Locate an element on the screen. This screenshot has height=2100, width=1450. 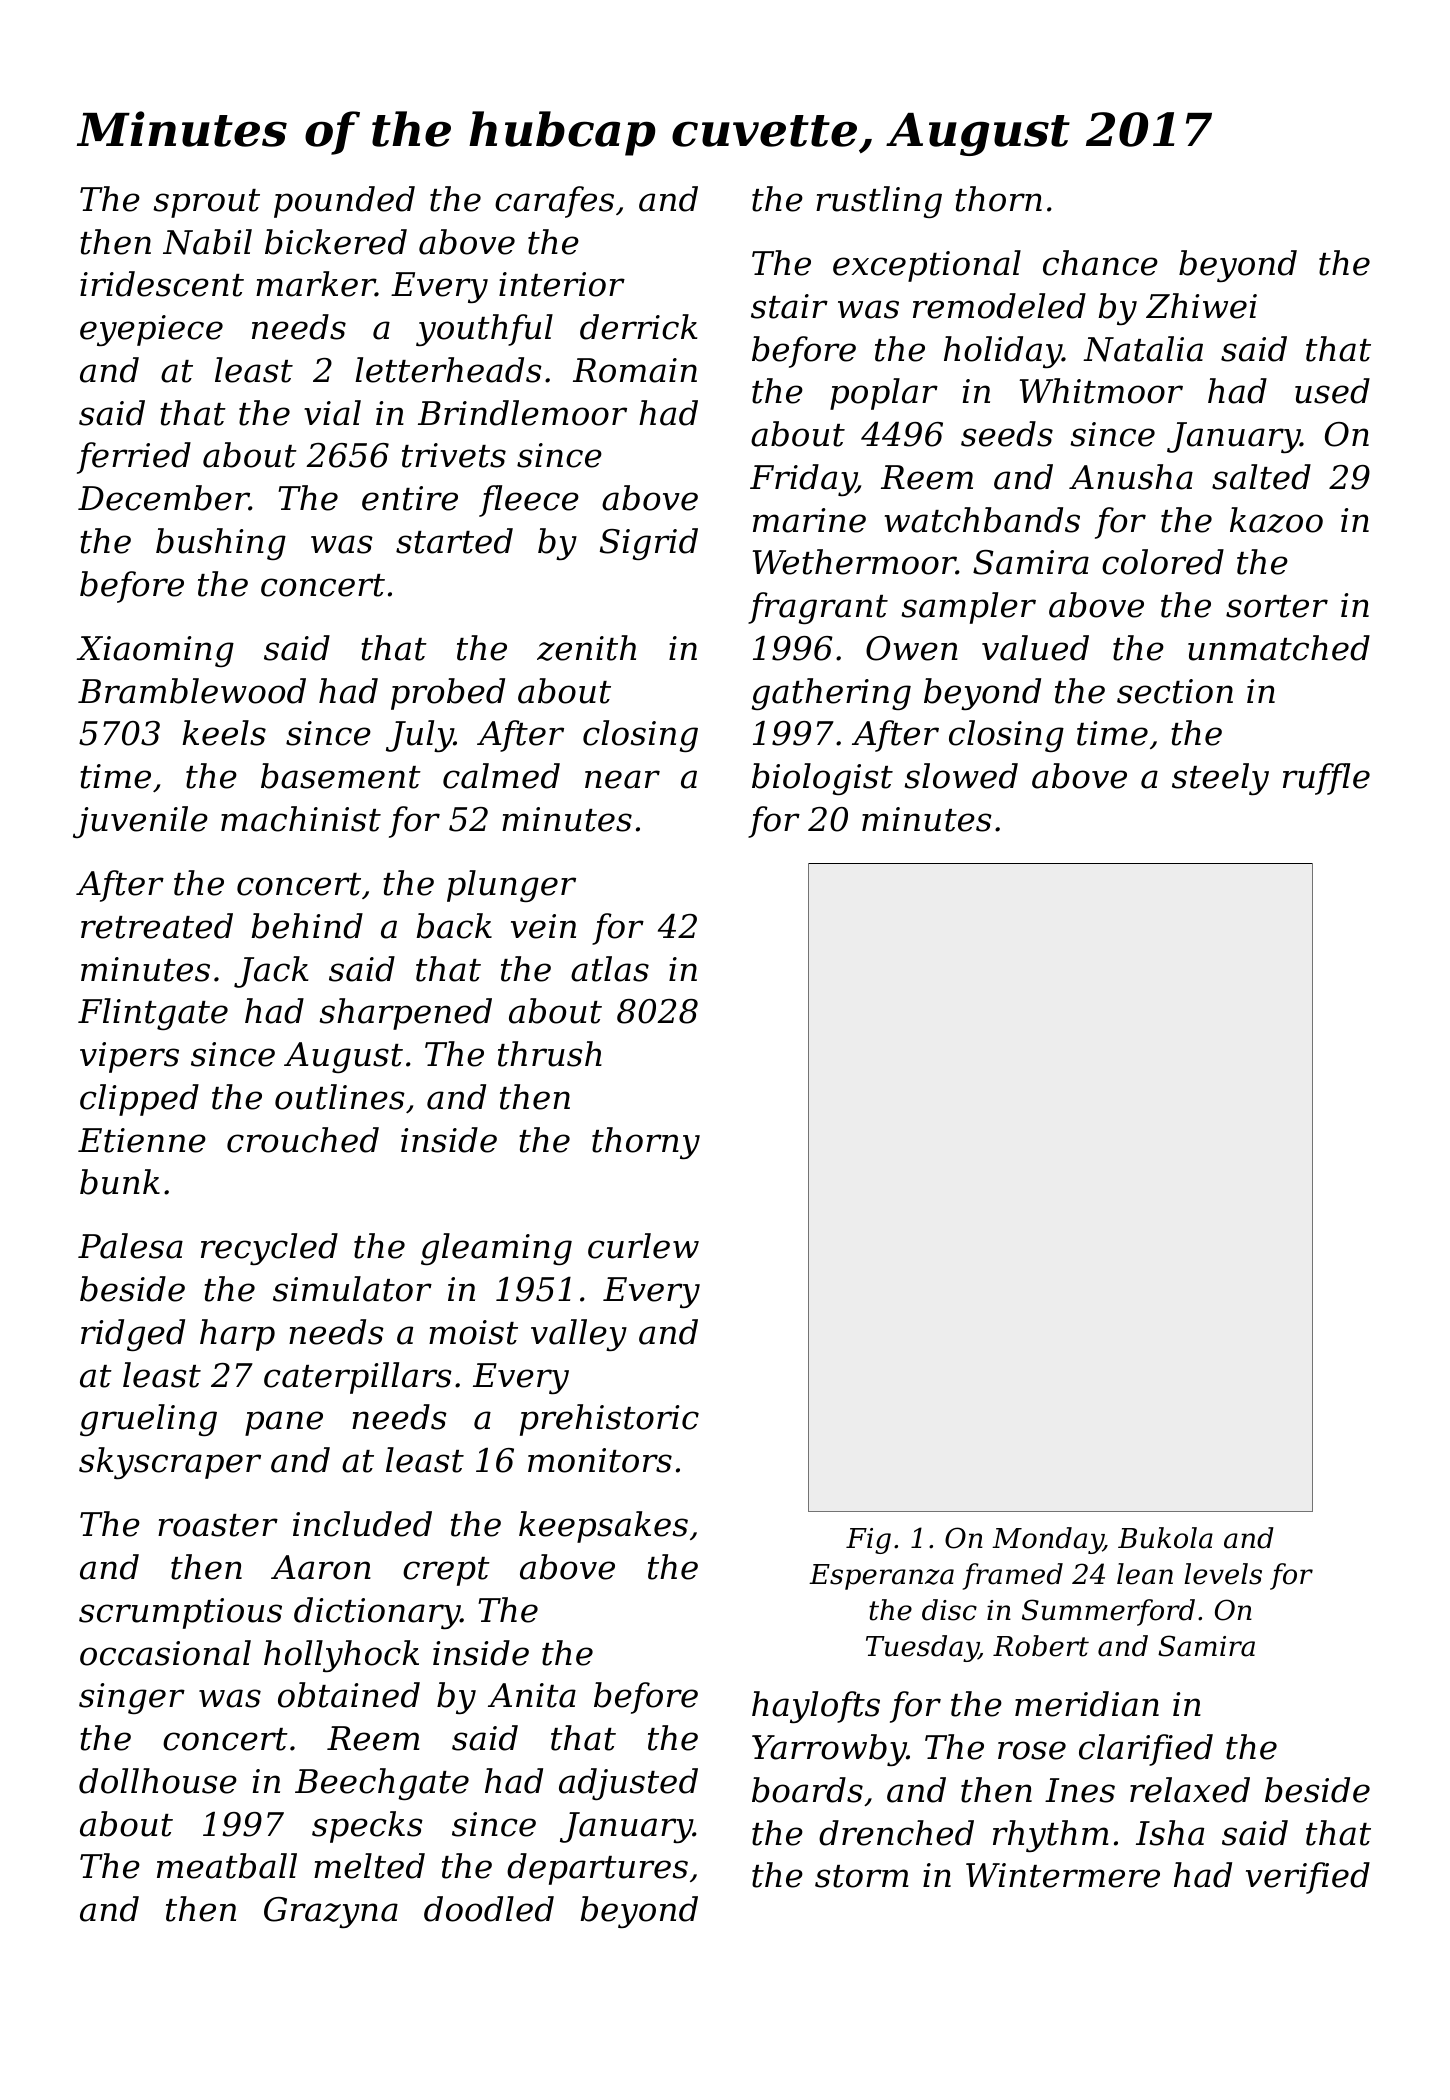
crouched is located at coordinates (303, 1140).
